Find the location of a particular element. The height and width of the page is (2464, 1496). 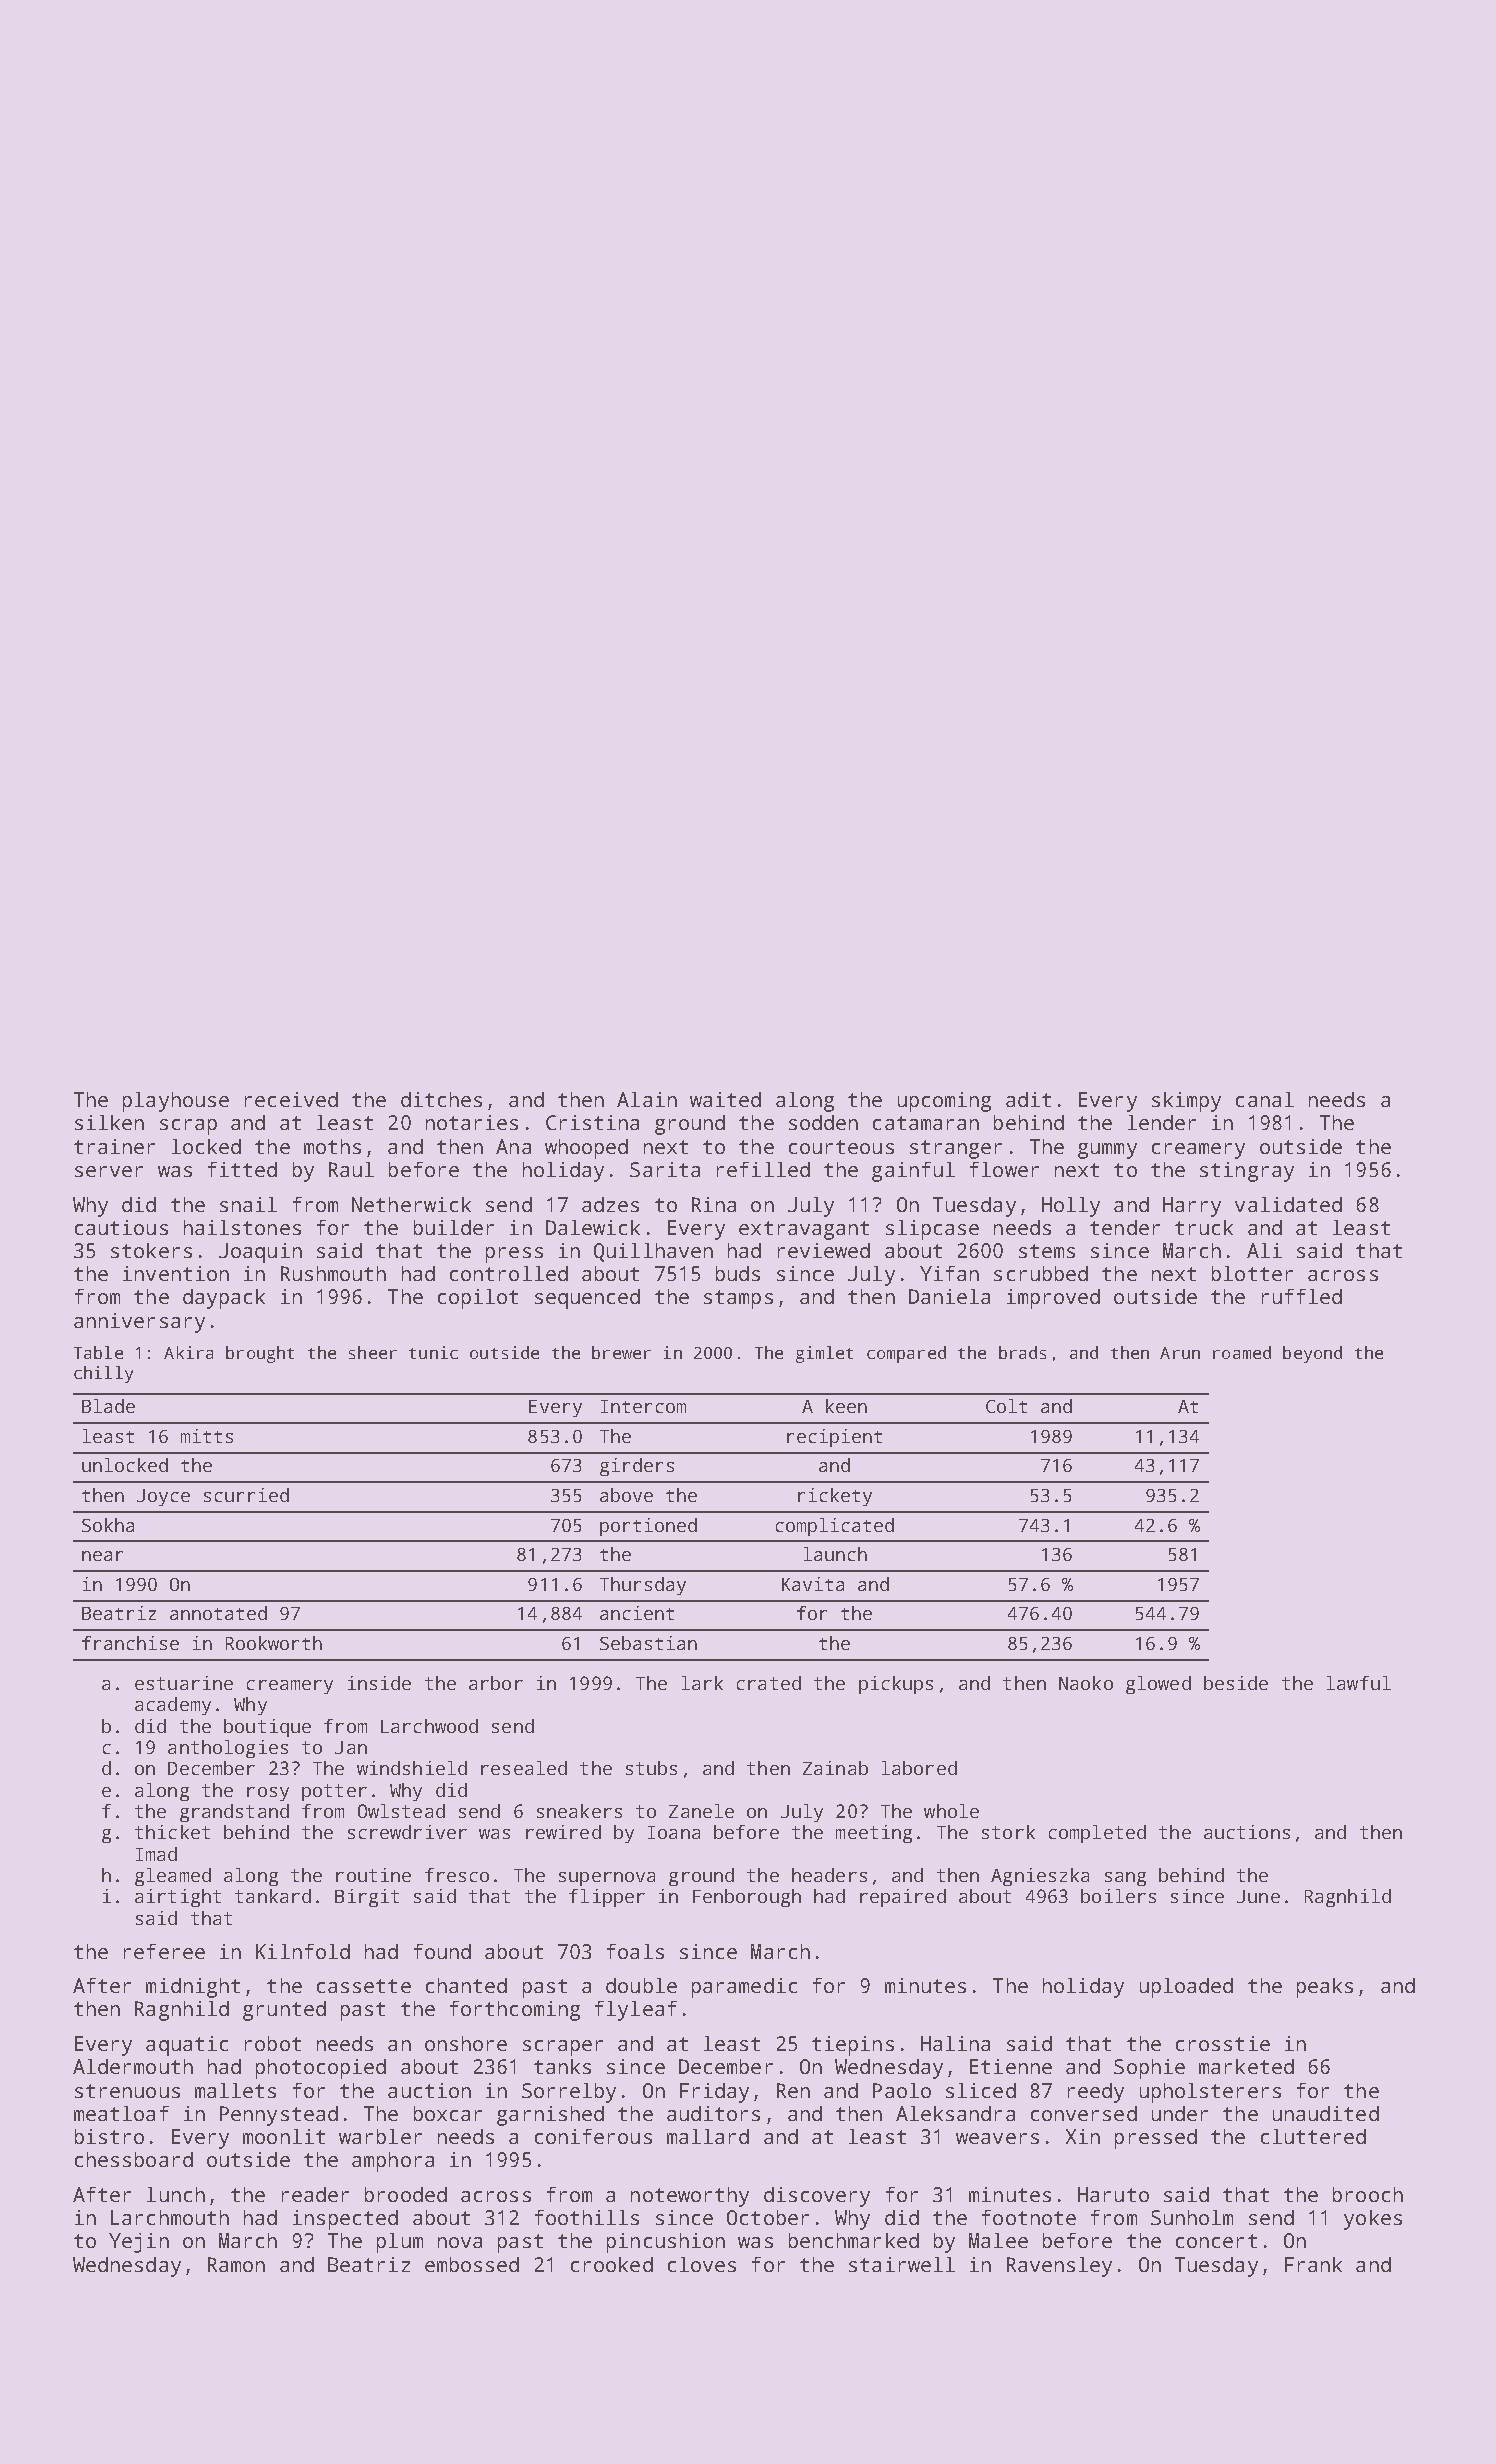

moths is located at coordinates (332, 1146).
